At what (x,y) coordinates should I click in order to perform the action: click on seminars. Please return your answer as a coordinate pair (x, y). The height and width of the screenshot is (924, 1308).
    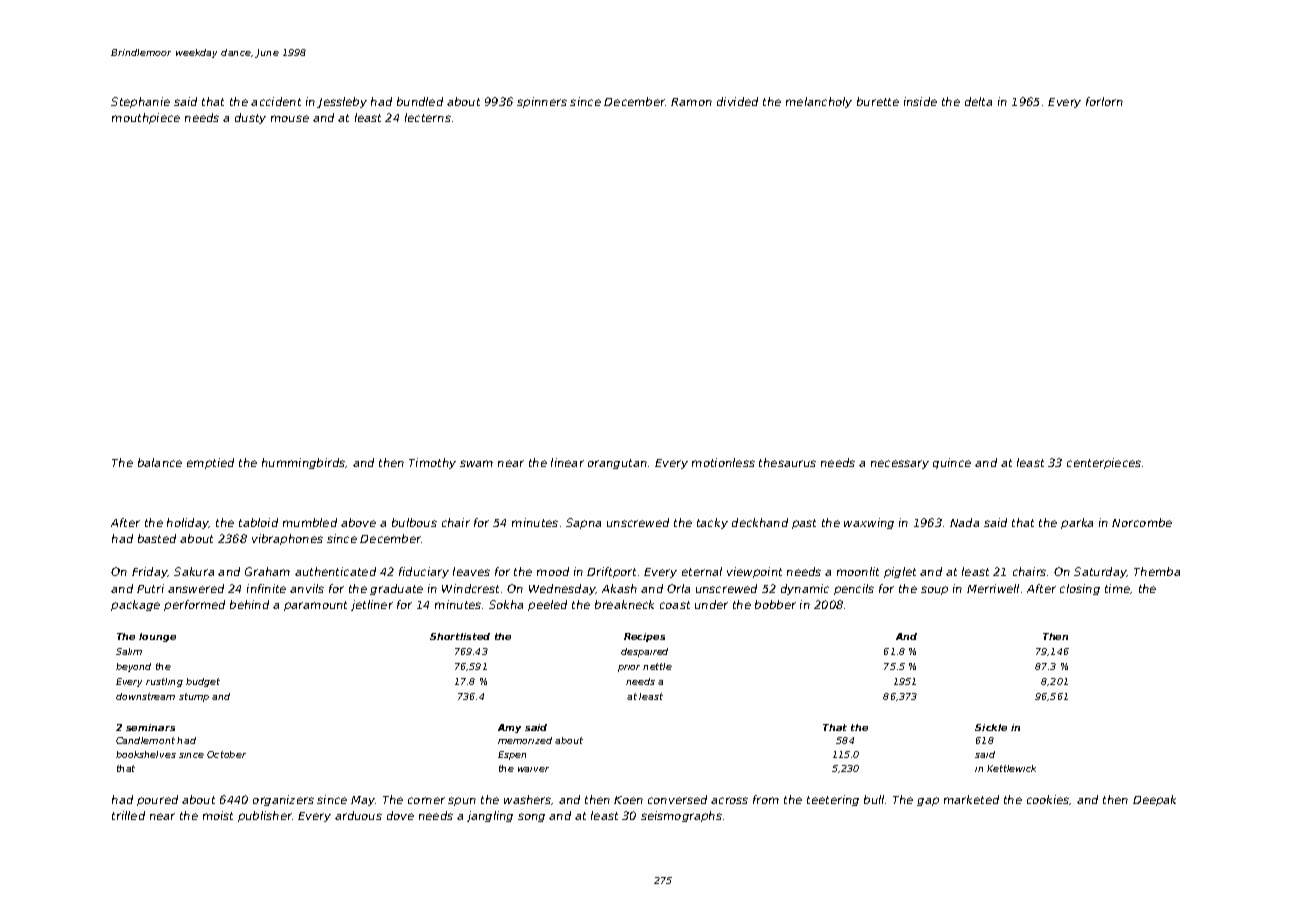
    Looking at the image, I should click on (150, 727).
